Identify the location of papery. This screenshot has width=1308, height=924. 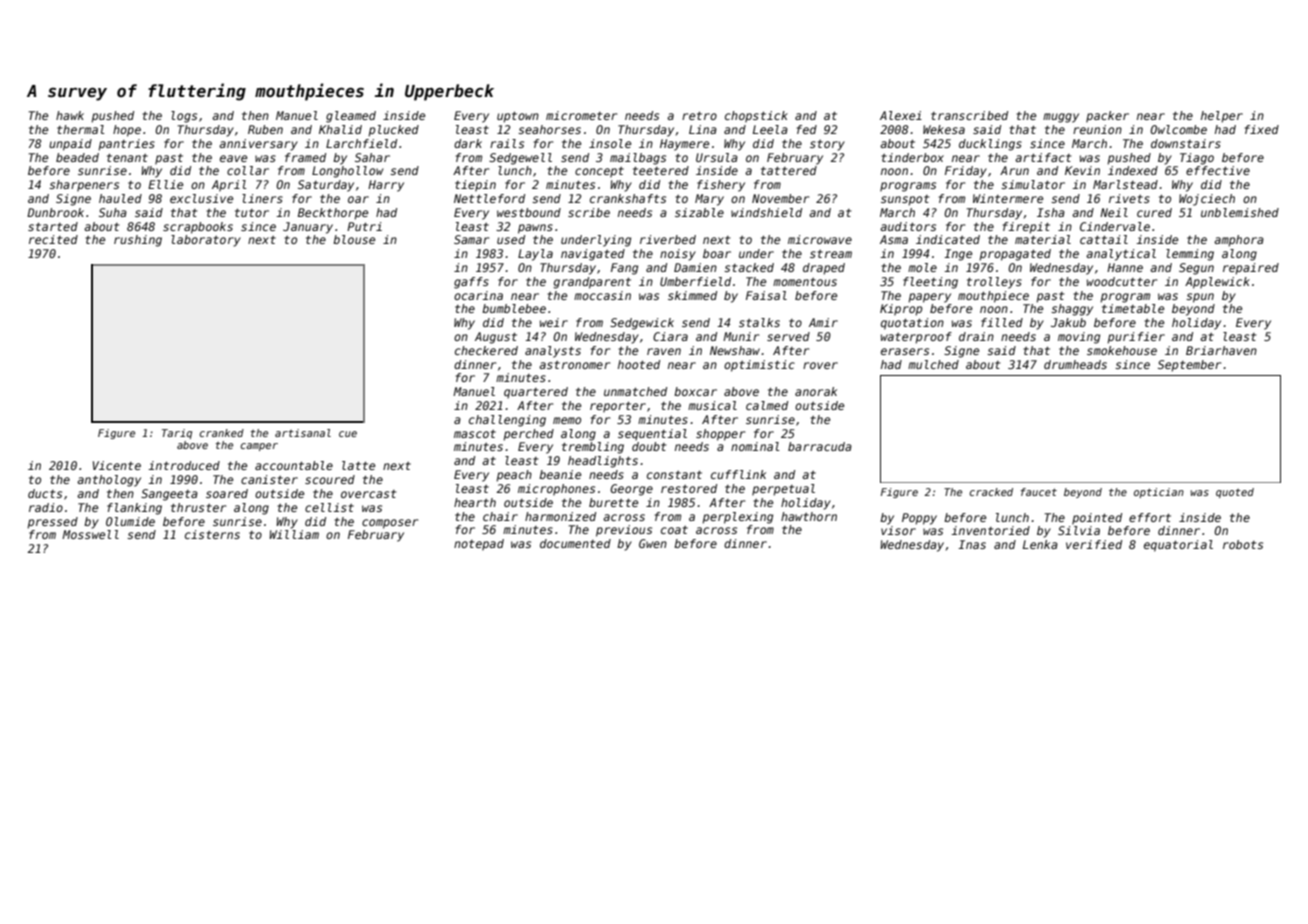
(929, 298).
